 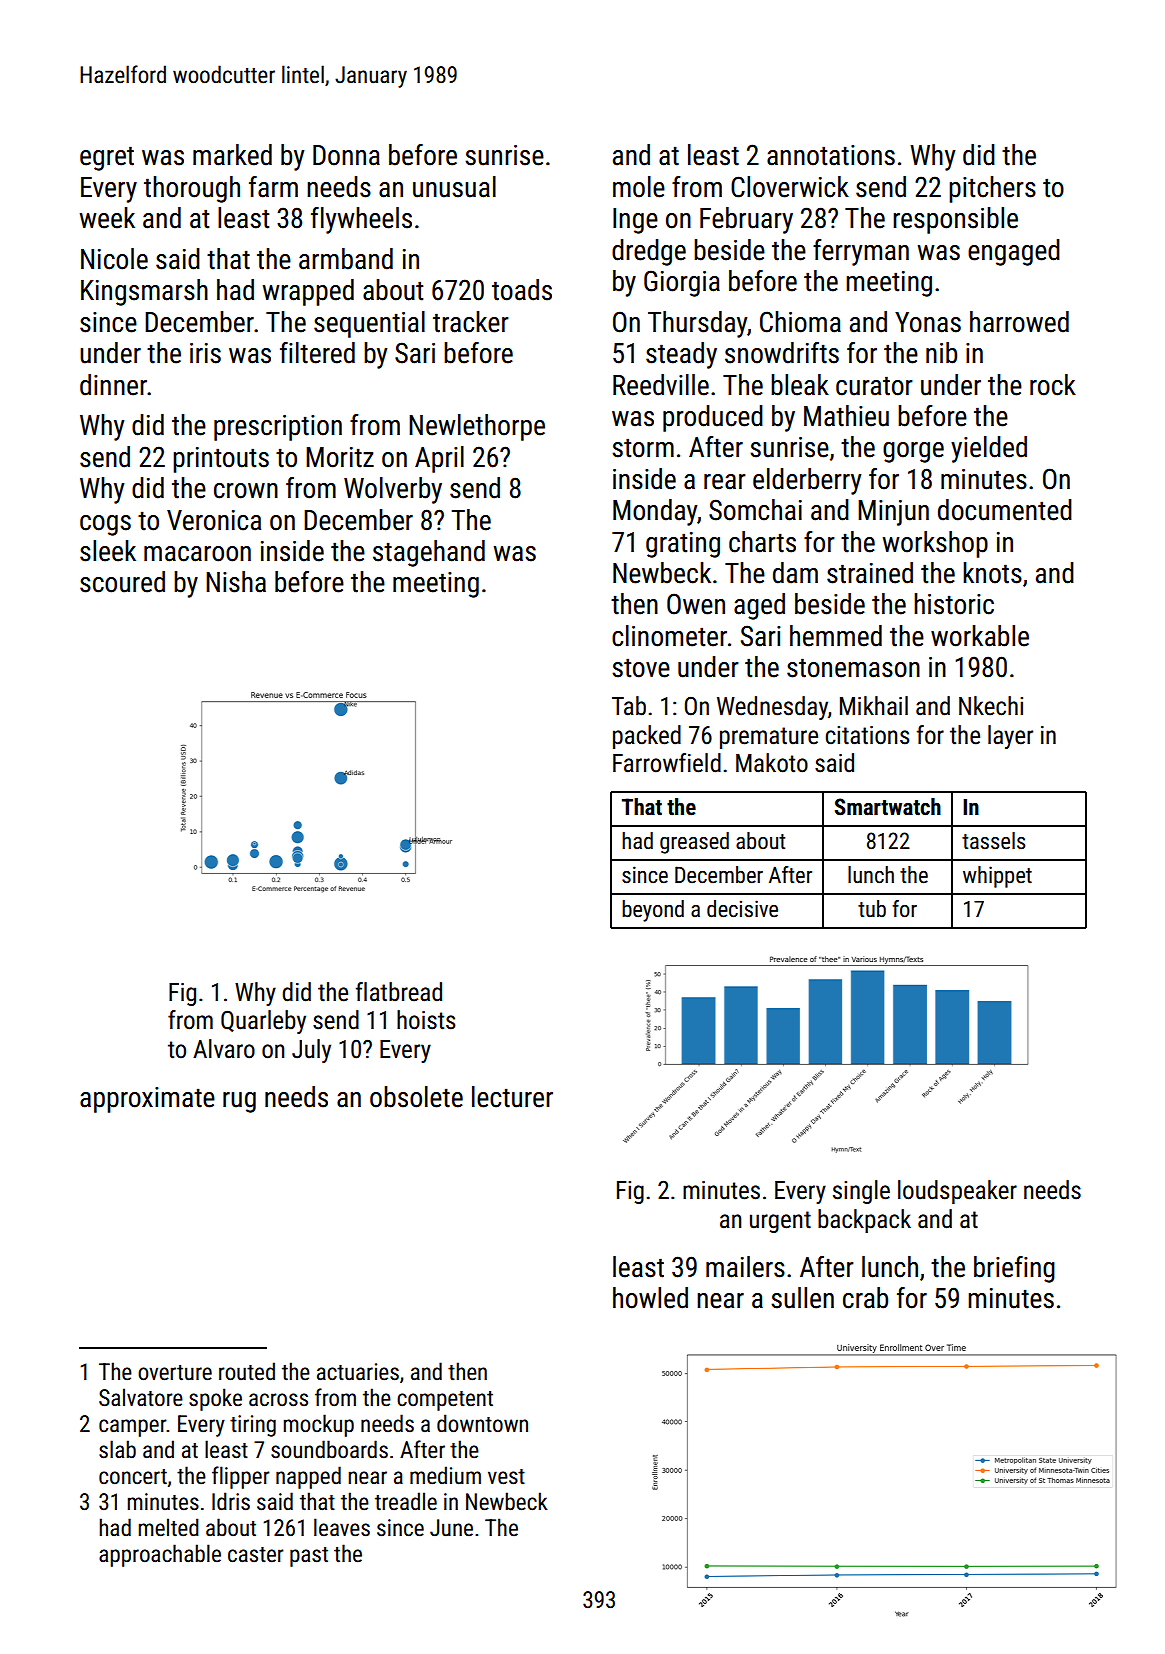 What do you see at coordinates (865, 1298) in the screenshot?
I see `crab` at bounding box center [865, 1298].
